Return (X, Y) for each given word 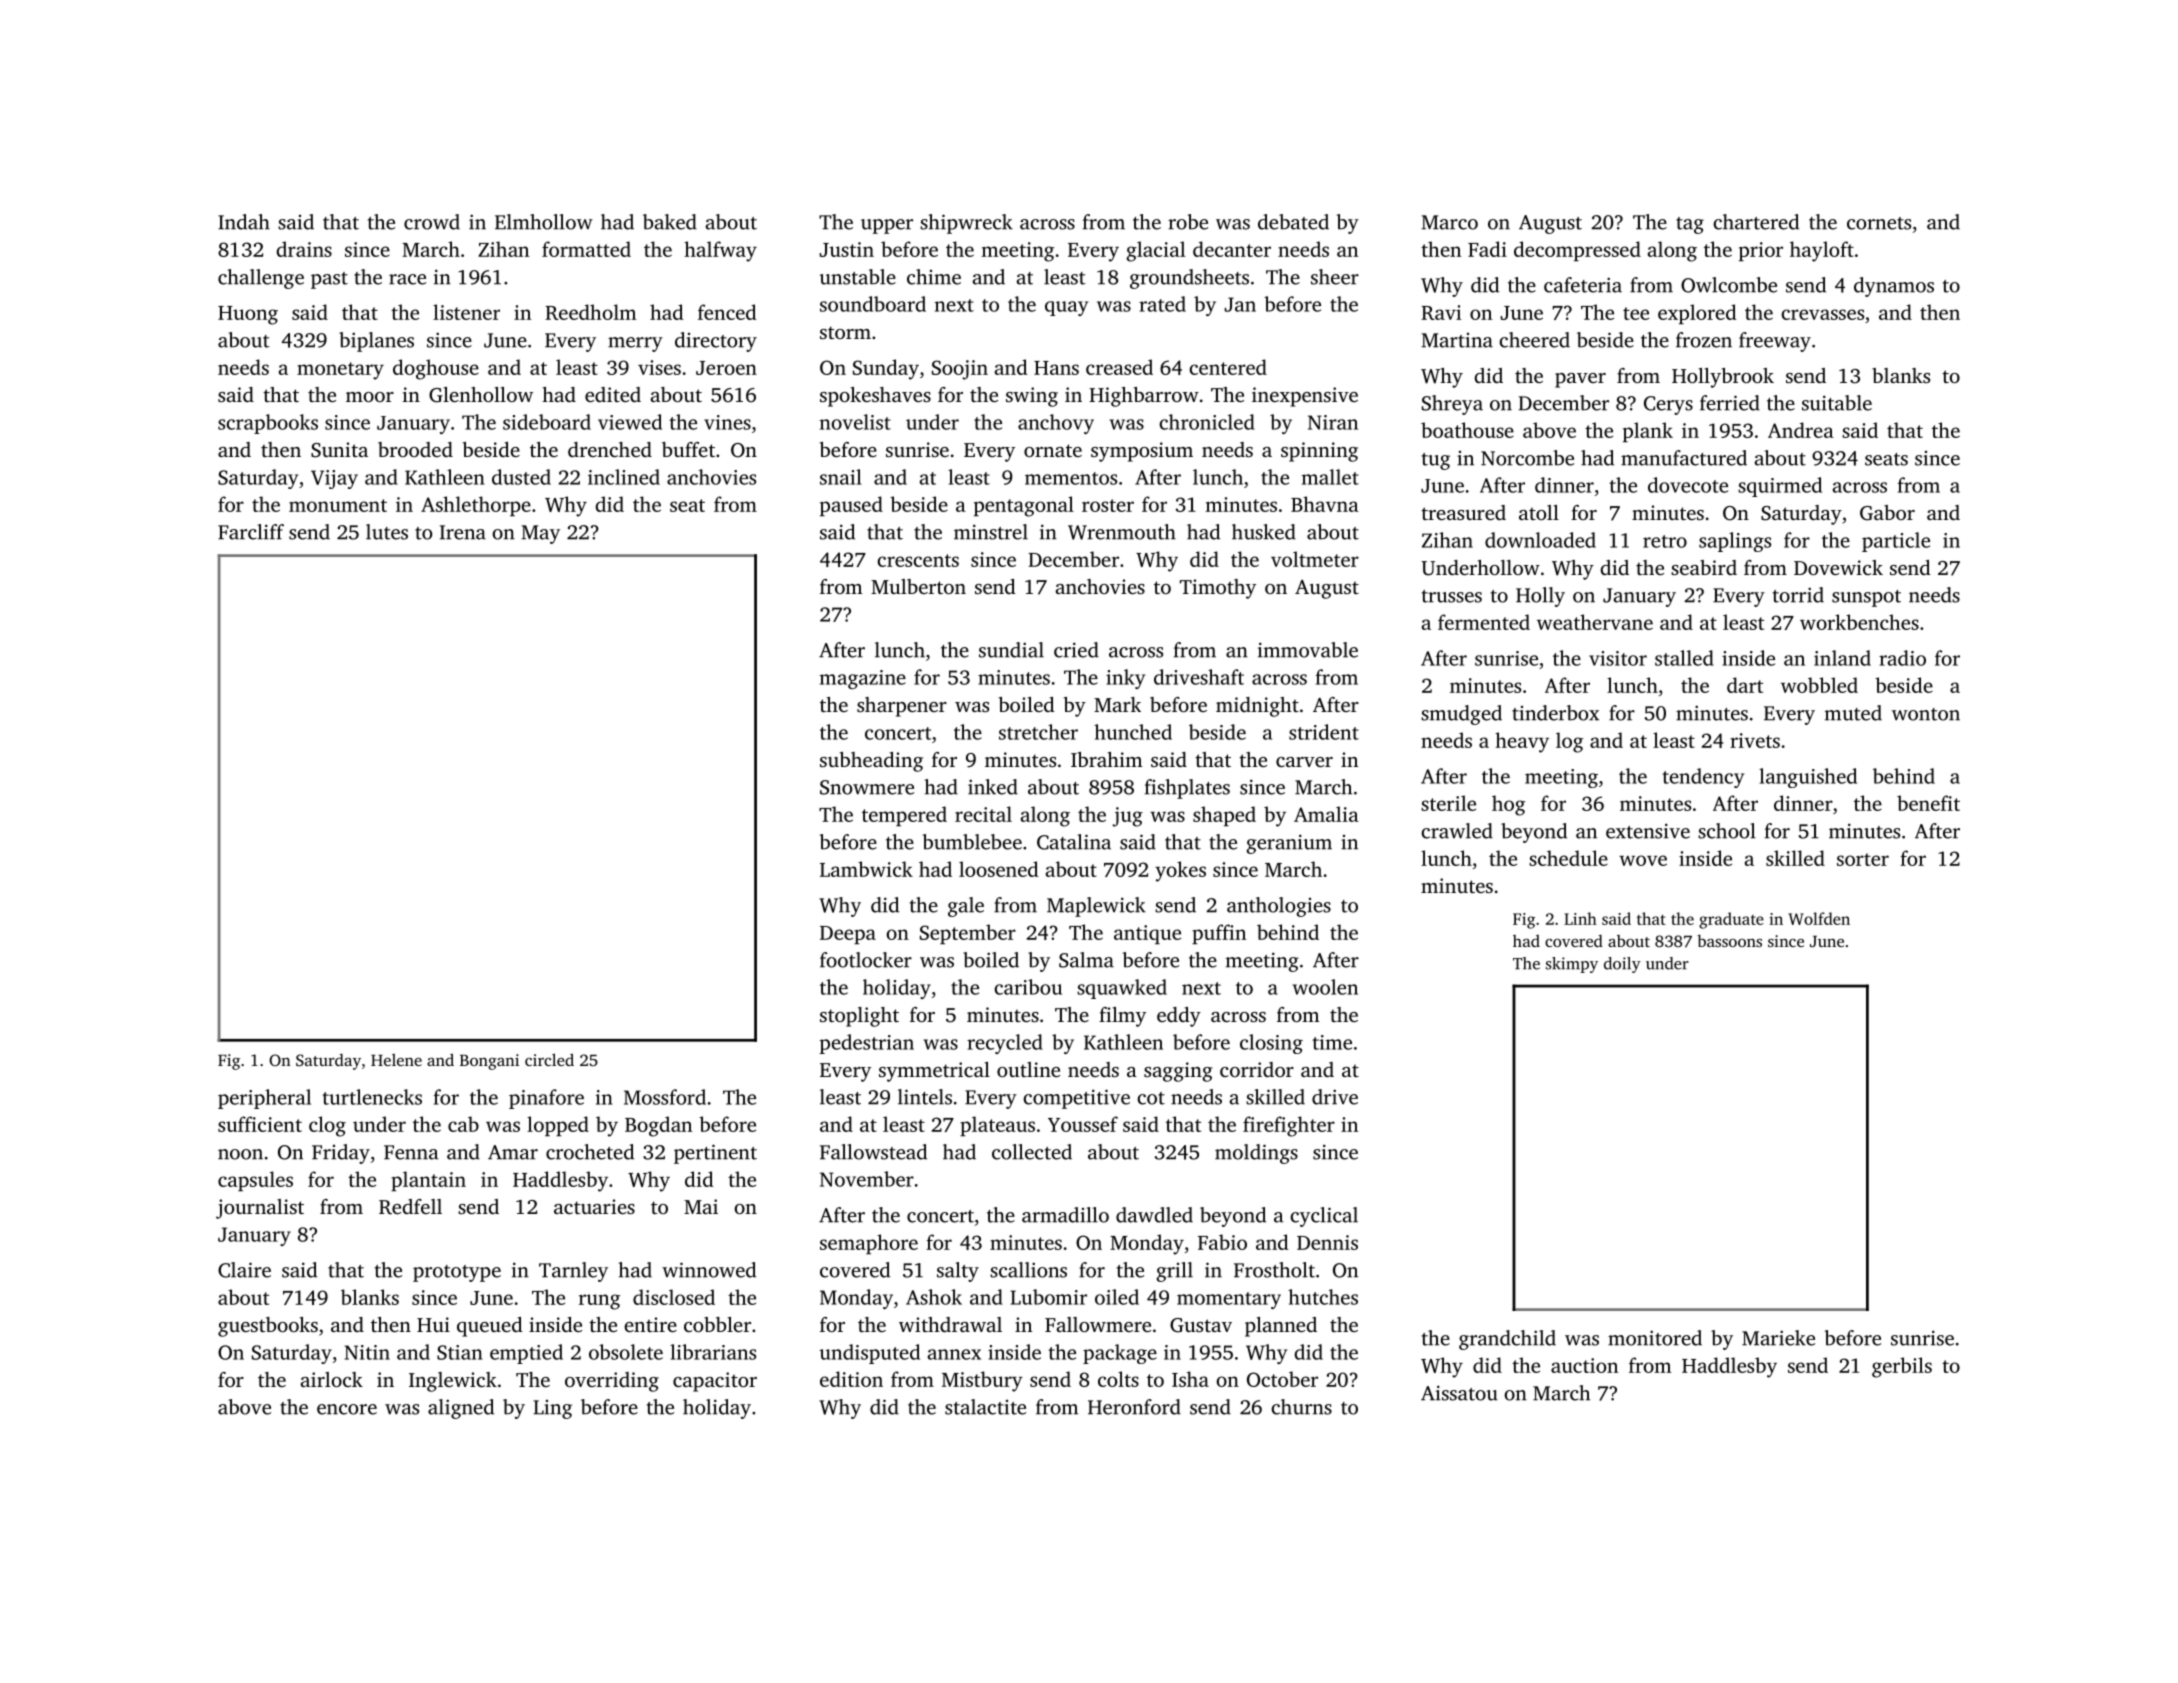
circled (549, 1059)
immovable (1308, 650)
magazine (863, 679)
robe (1188, 222)
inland (1842, 658)
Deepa (848, 935)
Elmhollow (544, 222)
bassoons (1729, 940)
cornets (1879, 223)
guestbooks (268, 1327)
